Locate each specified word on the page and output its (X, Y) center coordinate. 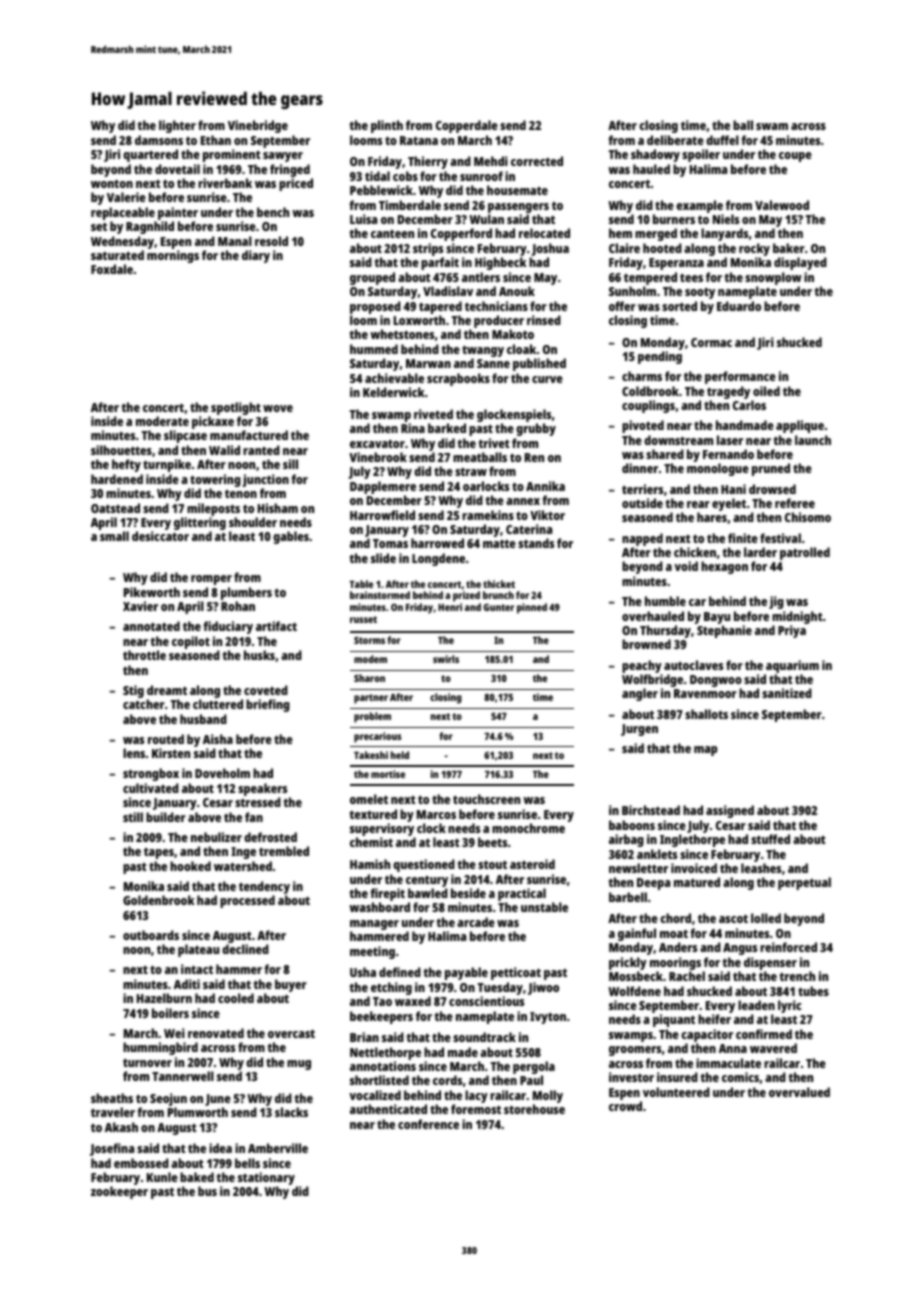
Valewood (782, 205)
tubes (813, 991)
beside (468, 893)
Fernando (728, 454)
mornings (173, 256)
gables (291, 537)
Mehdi (491, 161)
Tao (382, 1001)
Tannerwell (183, 1076)
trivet (493, 443)
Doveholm (222, 773)
